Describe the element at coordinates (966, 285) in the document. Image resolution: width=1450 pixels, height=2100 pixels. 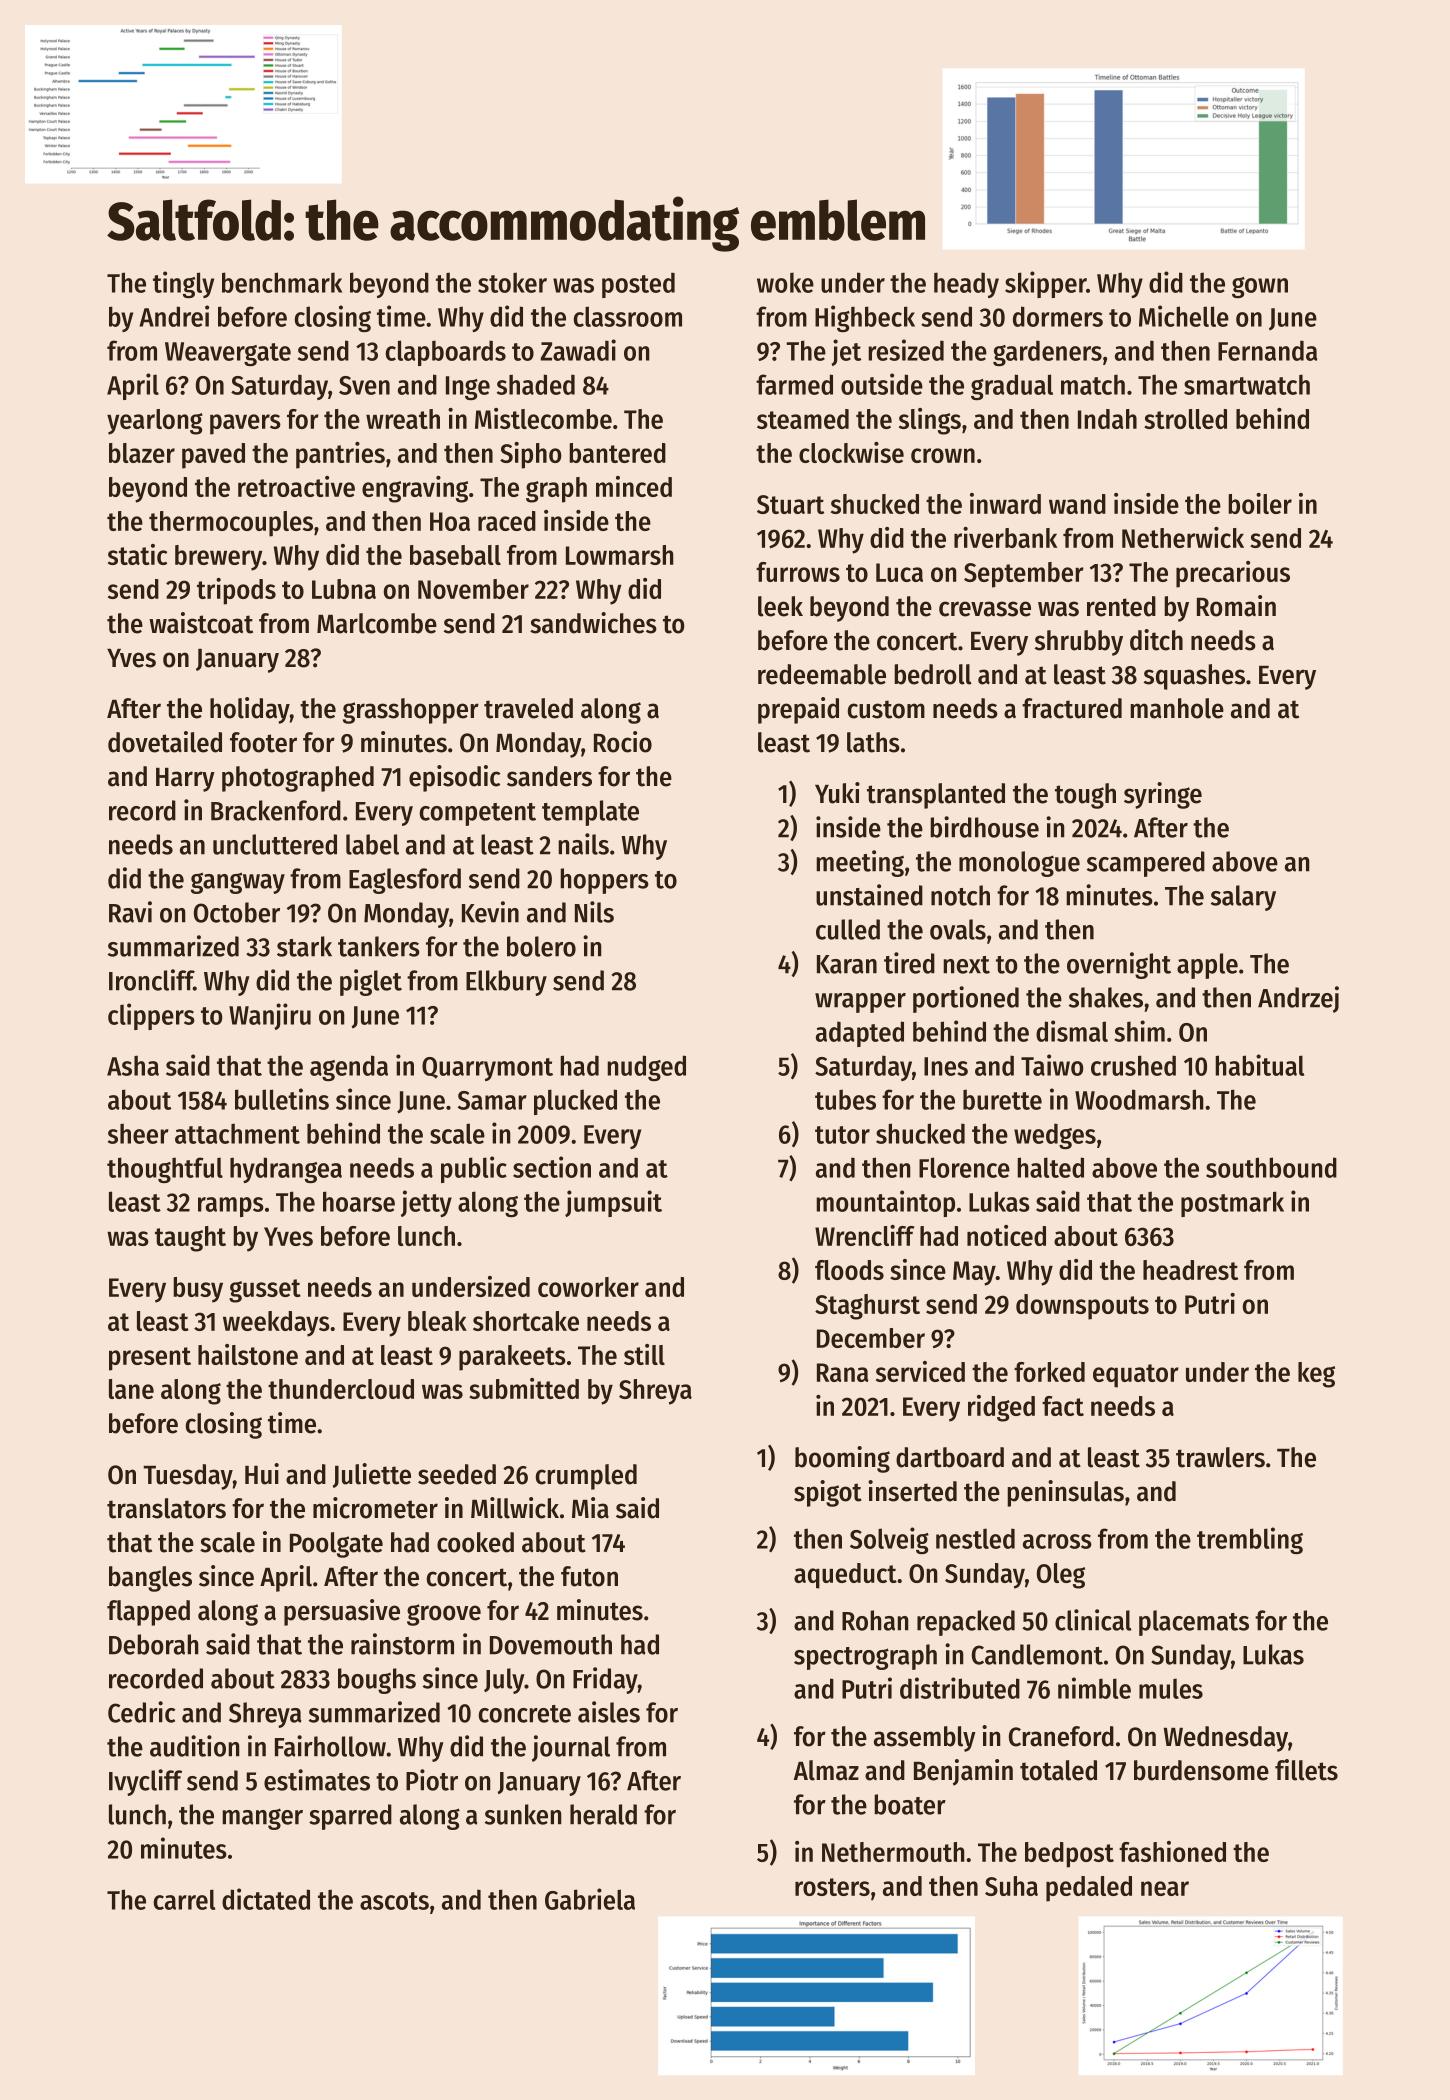
I see `heady` at that location.
